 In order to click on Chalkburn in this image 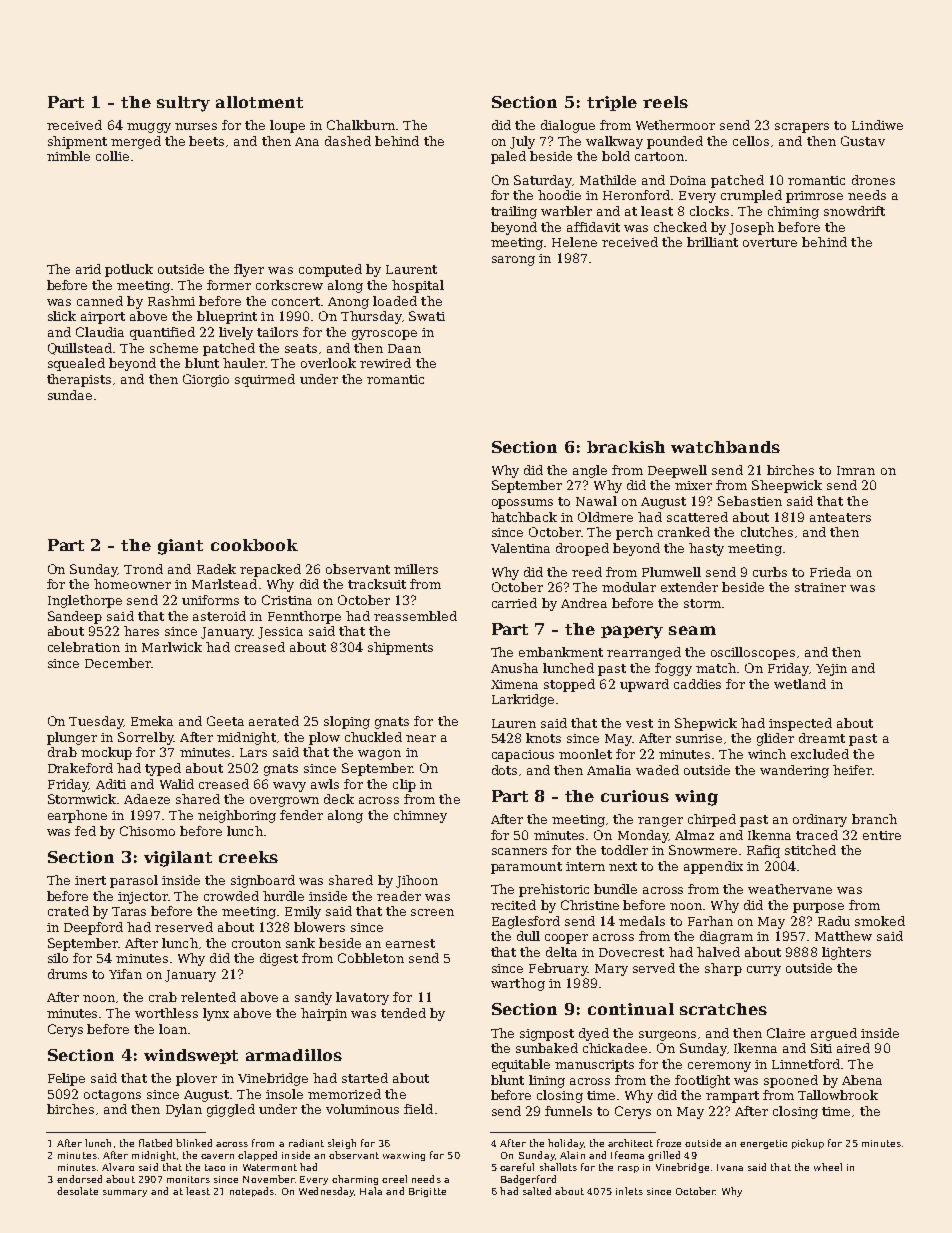, I will do `click(361, 125)`.
